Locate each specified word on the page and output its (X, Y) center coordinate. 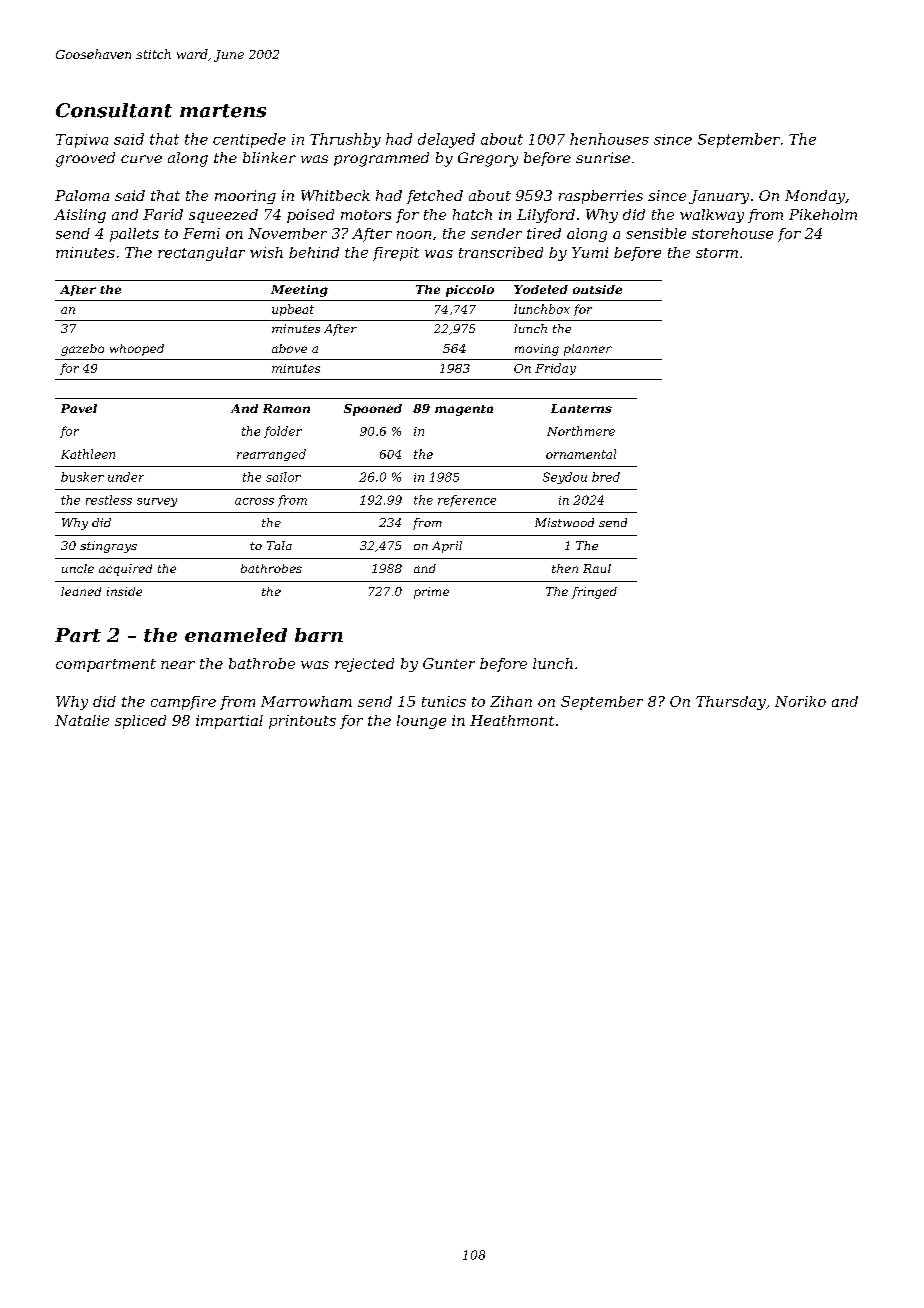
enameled (236, 635)
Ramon (286, 408)
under (126, 477)
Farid (163, 214)
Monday (815, 197)
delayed (446, 140)
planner (588, 350)
